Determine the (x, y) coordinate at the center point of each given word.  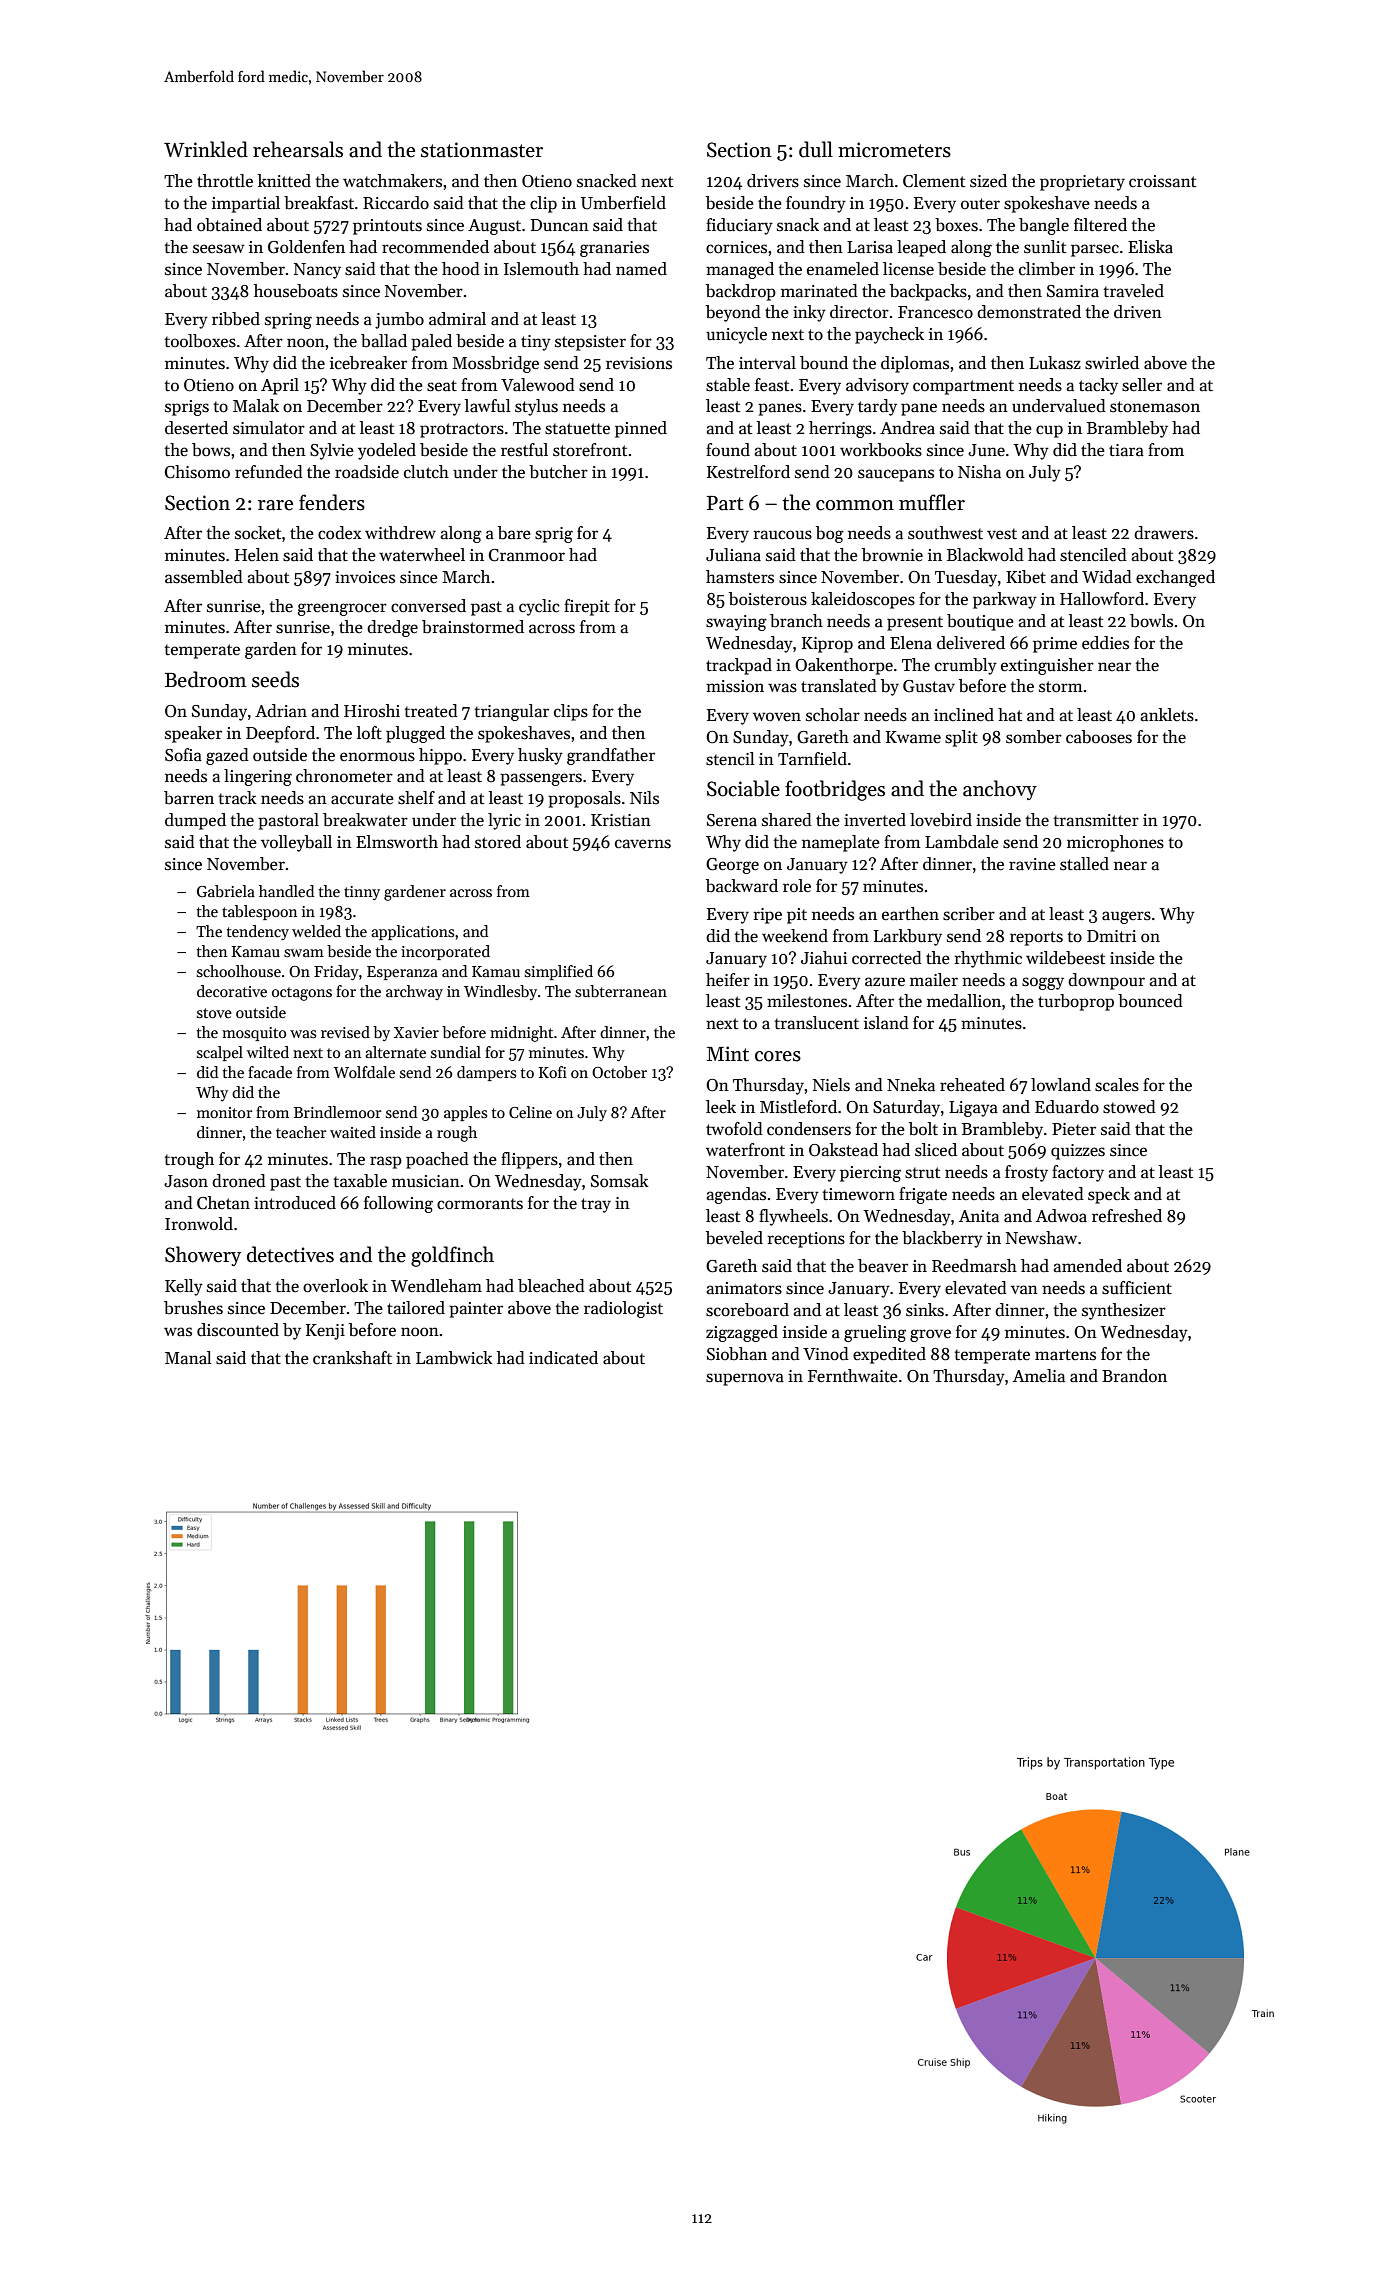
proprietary (1082, 183)
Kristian (621, 820)
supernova (745, 1379)
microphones (1115, 843)
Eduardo (1067, 1107)
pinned (641, 429)
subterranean (621, 991)
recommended (435, 247)
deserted (196, 428)
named (641, 269)
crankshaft (352, 1358)
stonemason (1155, 407)
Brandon (1134, 1376)
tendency (257, 932)
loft (369, 732)
